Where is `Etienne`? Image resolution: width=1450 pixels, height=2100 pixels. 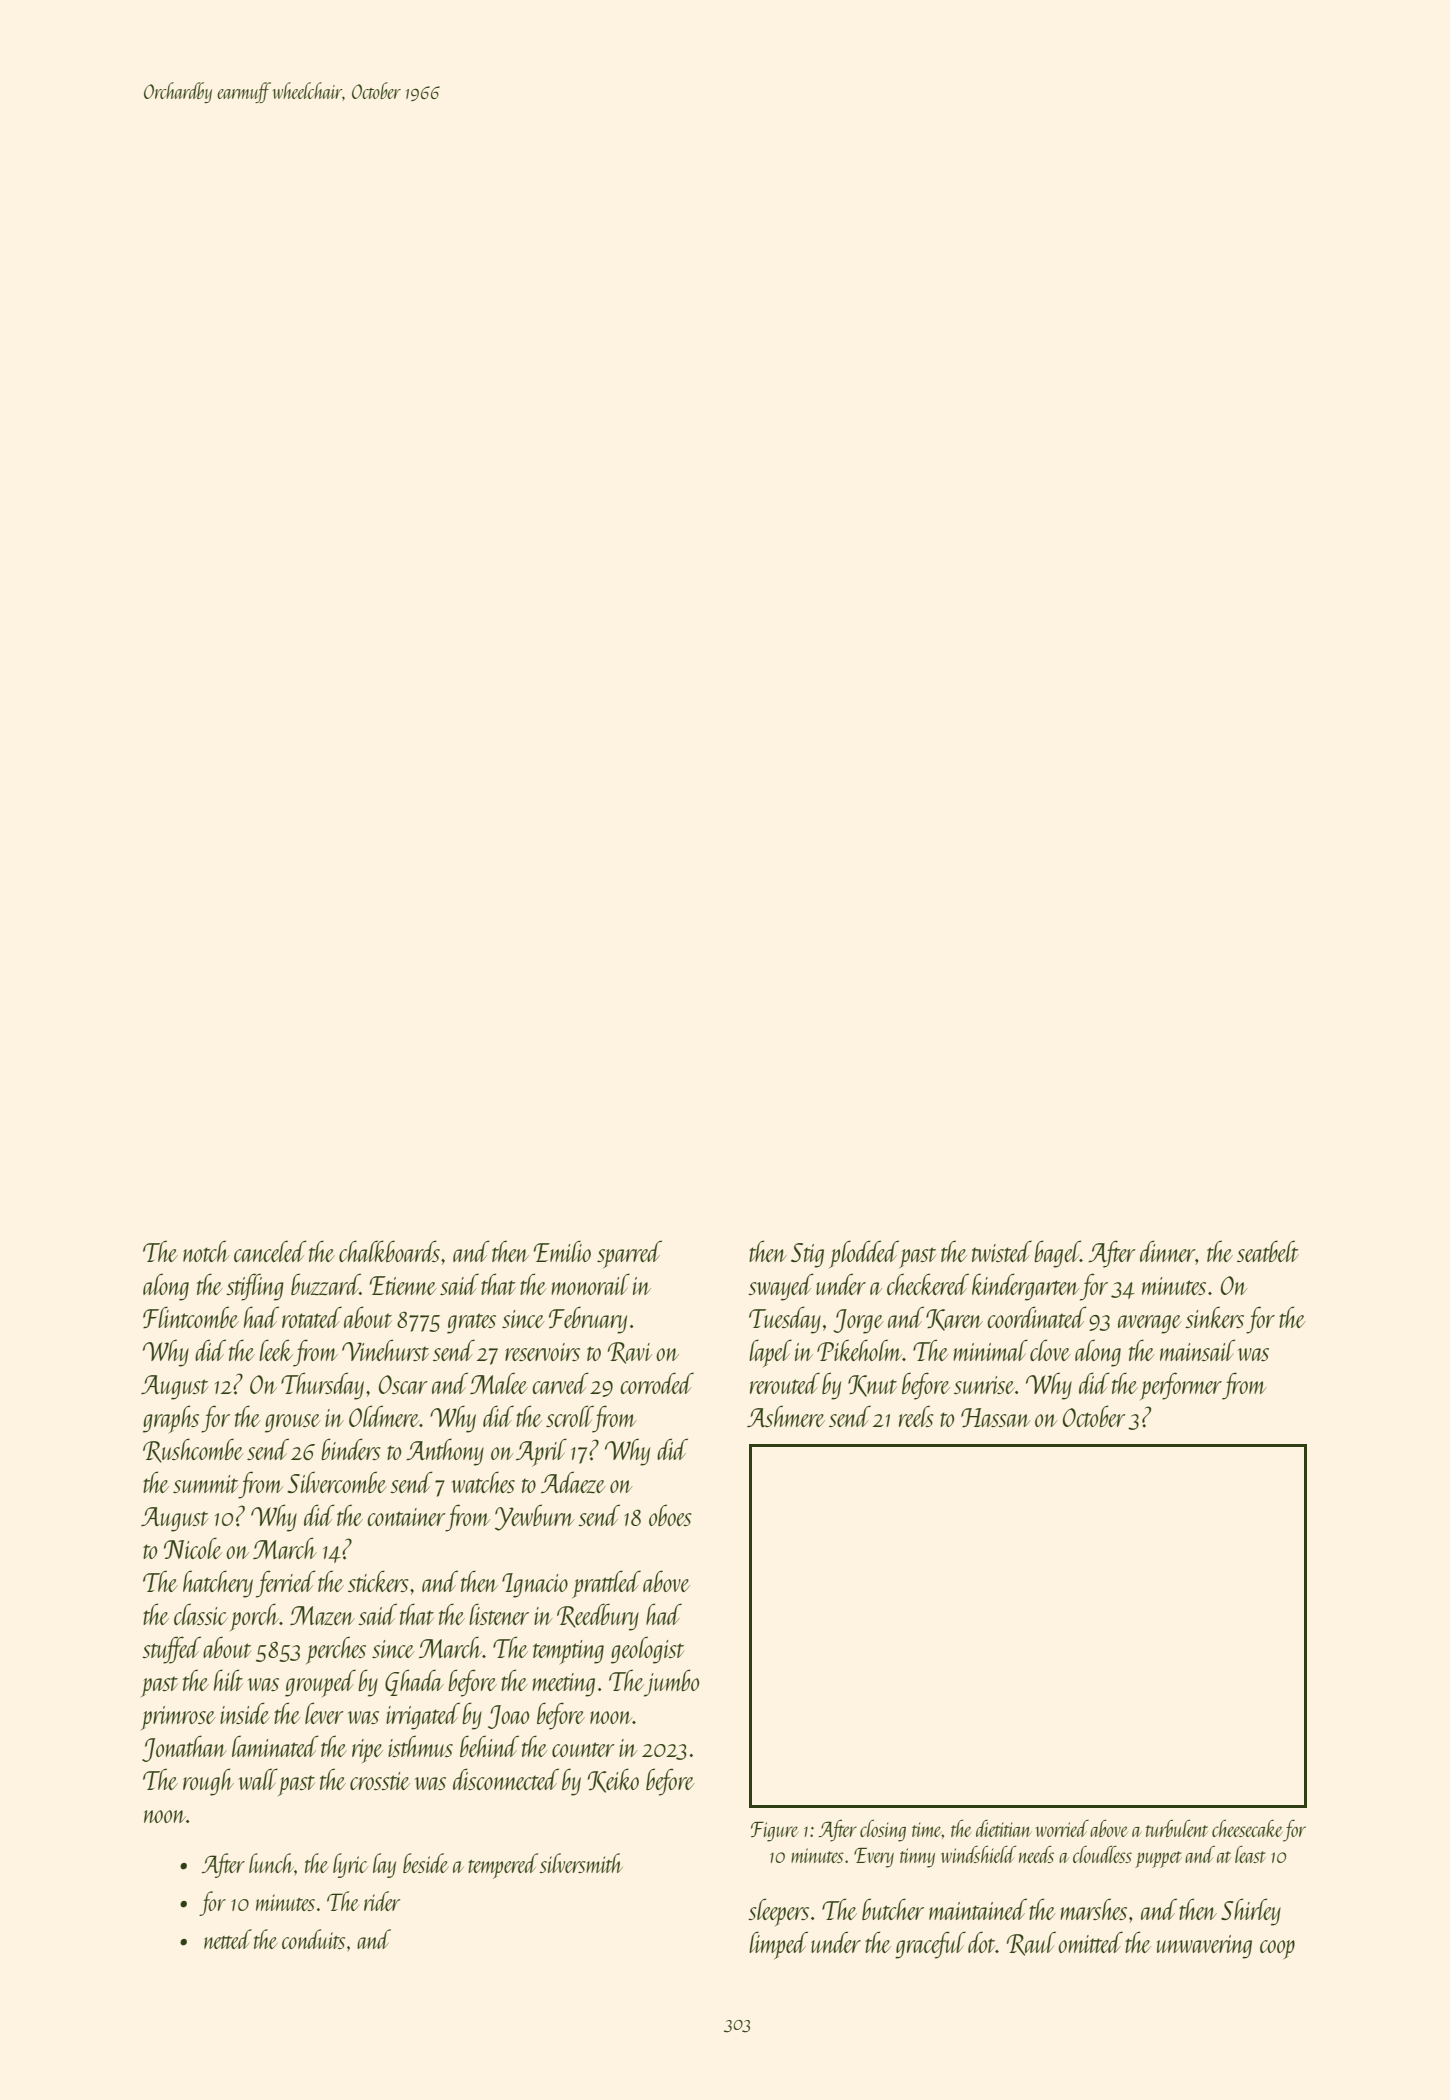 Etienne is located at coordinates (403, 1285).
